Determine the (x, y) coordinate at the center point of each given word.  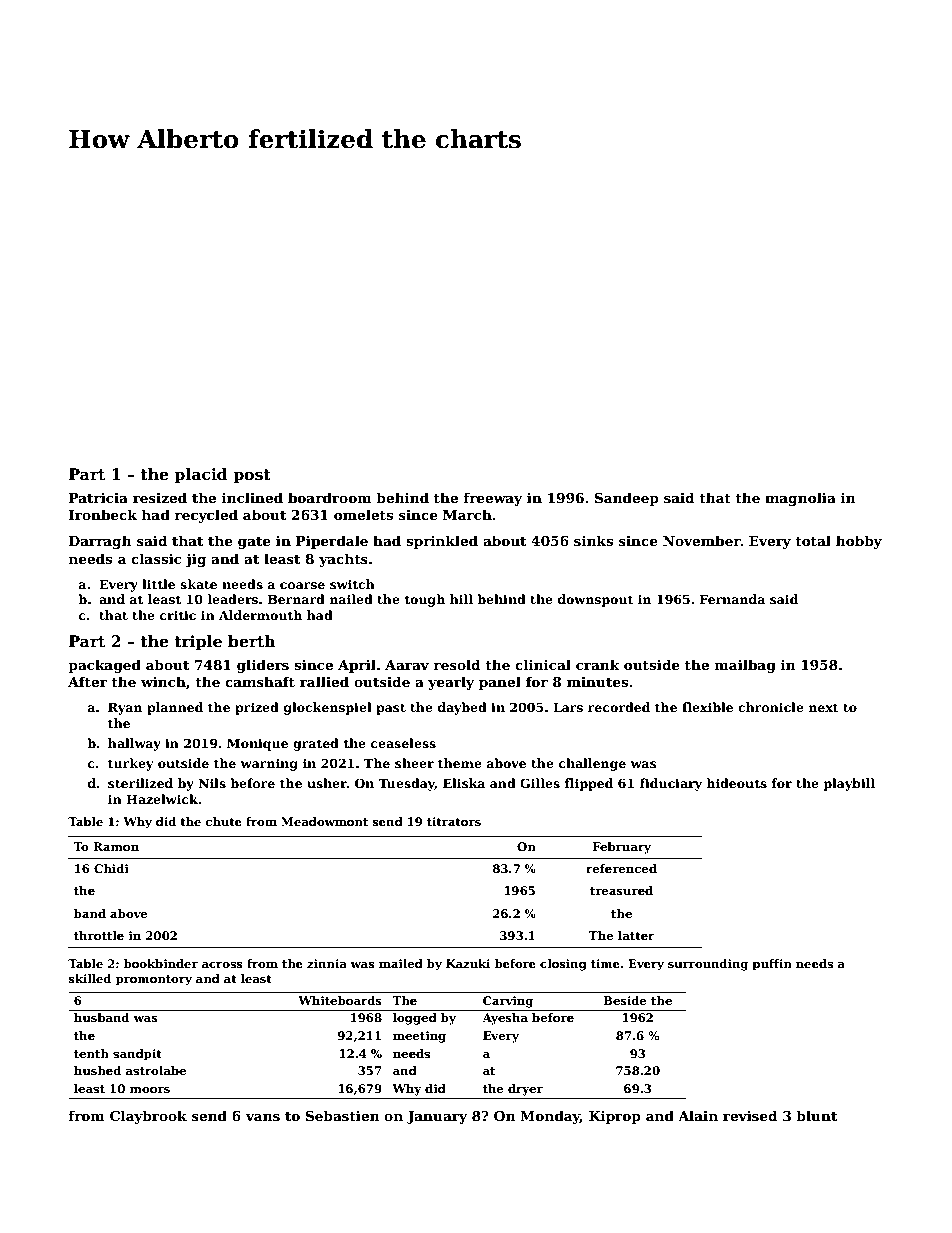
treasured (621, 890)
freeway (493, 499)
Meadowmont (324, 821)
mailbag (745, 666)
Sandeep (627, 499)
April (357, 666)
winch (163, 681)
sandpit (137, 1055)
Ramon (116, 846)
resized (160, 497)
